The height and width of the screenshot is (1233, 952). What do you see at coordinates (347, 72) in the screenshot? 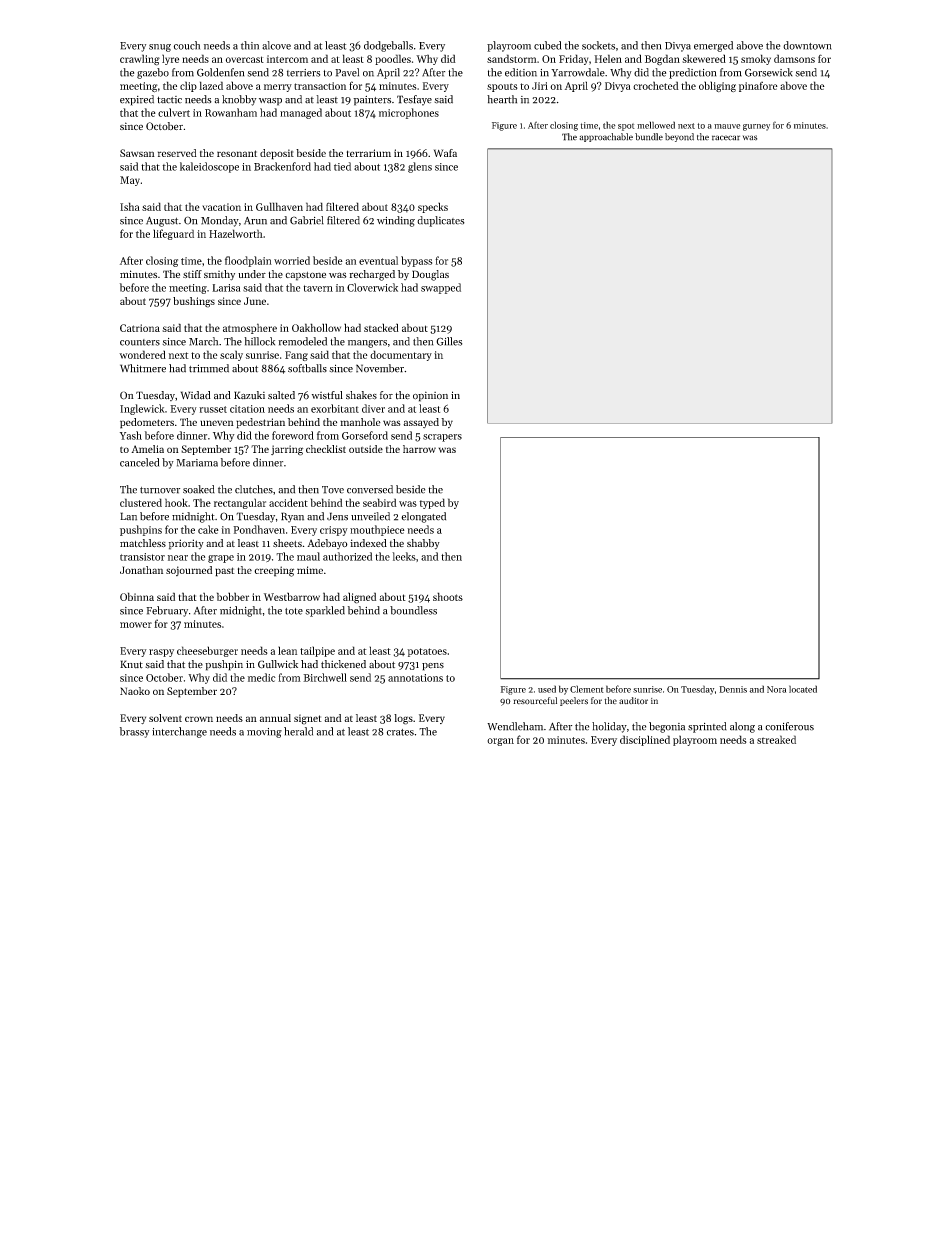
I see `Pavel` at bounding box center [347, 72].
